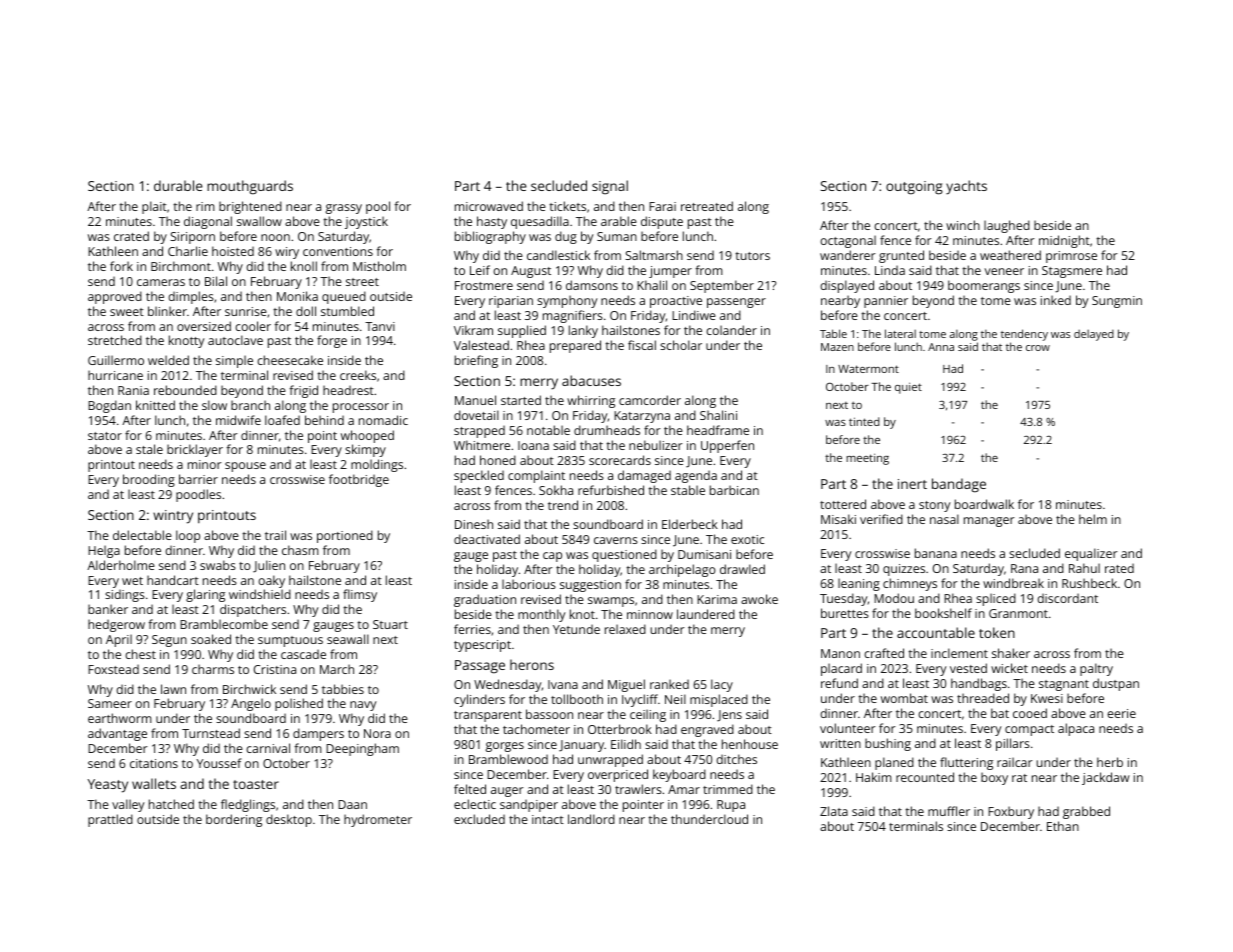  Describe the element at coordinates (556, 490) in the screenshot. I see `Sokha` at that location.
